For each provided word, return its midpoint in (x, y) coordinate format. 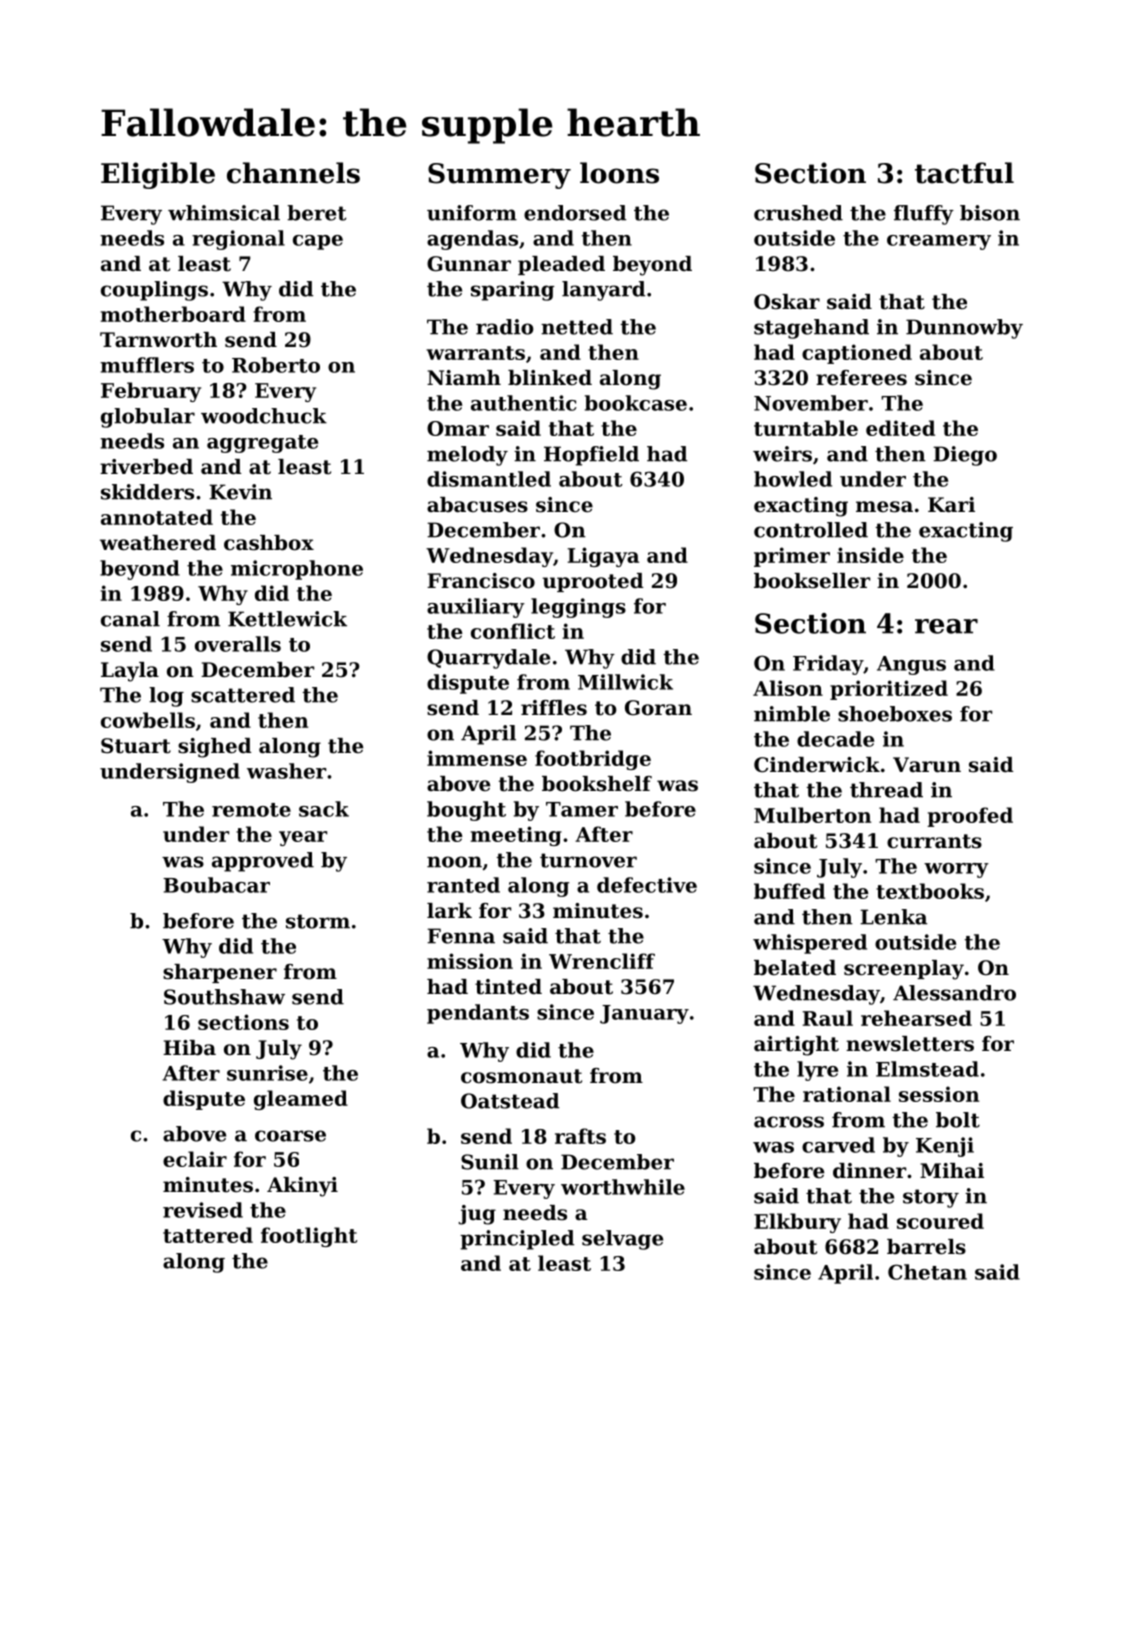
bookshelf (597, 784)
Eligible (158, 175)
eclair (195, 1159)
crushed (798, 213)
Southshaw (224, 997)
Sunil (490, 1162)
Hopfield (591, 456)
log (166, 697)
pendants (478, 1014)
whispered (810, 944)
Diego (965, 456)
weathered (158, 543)
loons (619, 173)
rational (847, 1094)
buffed (789, 891)
